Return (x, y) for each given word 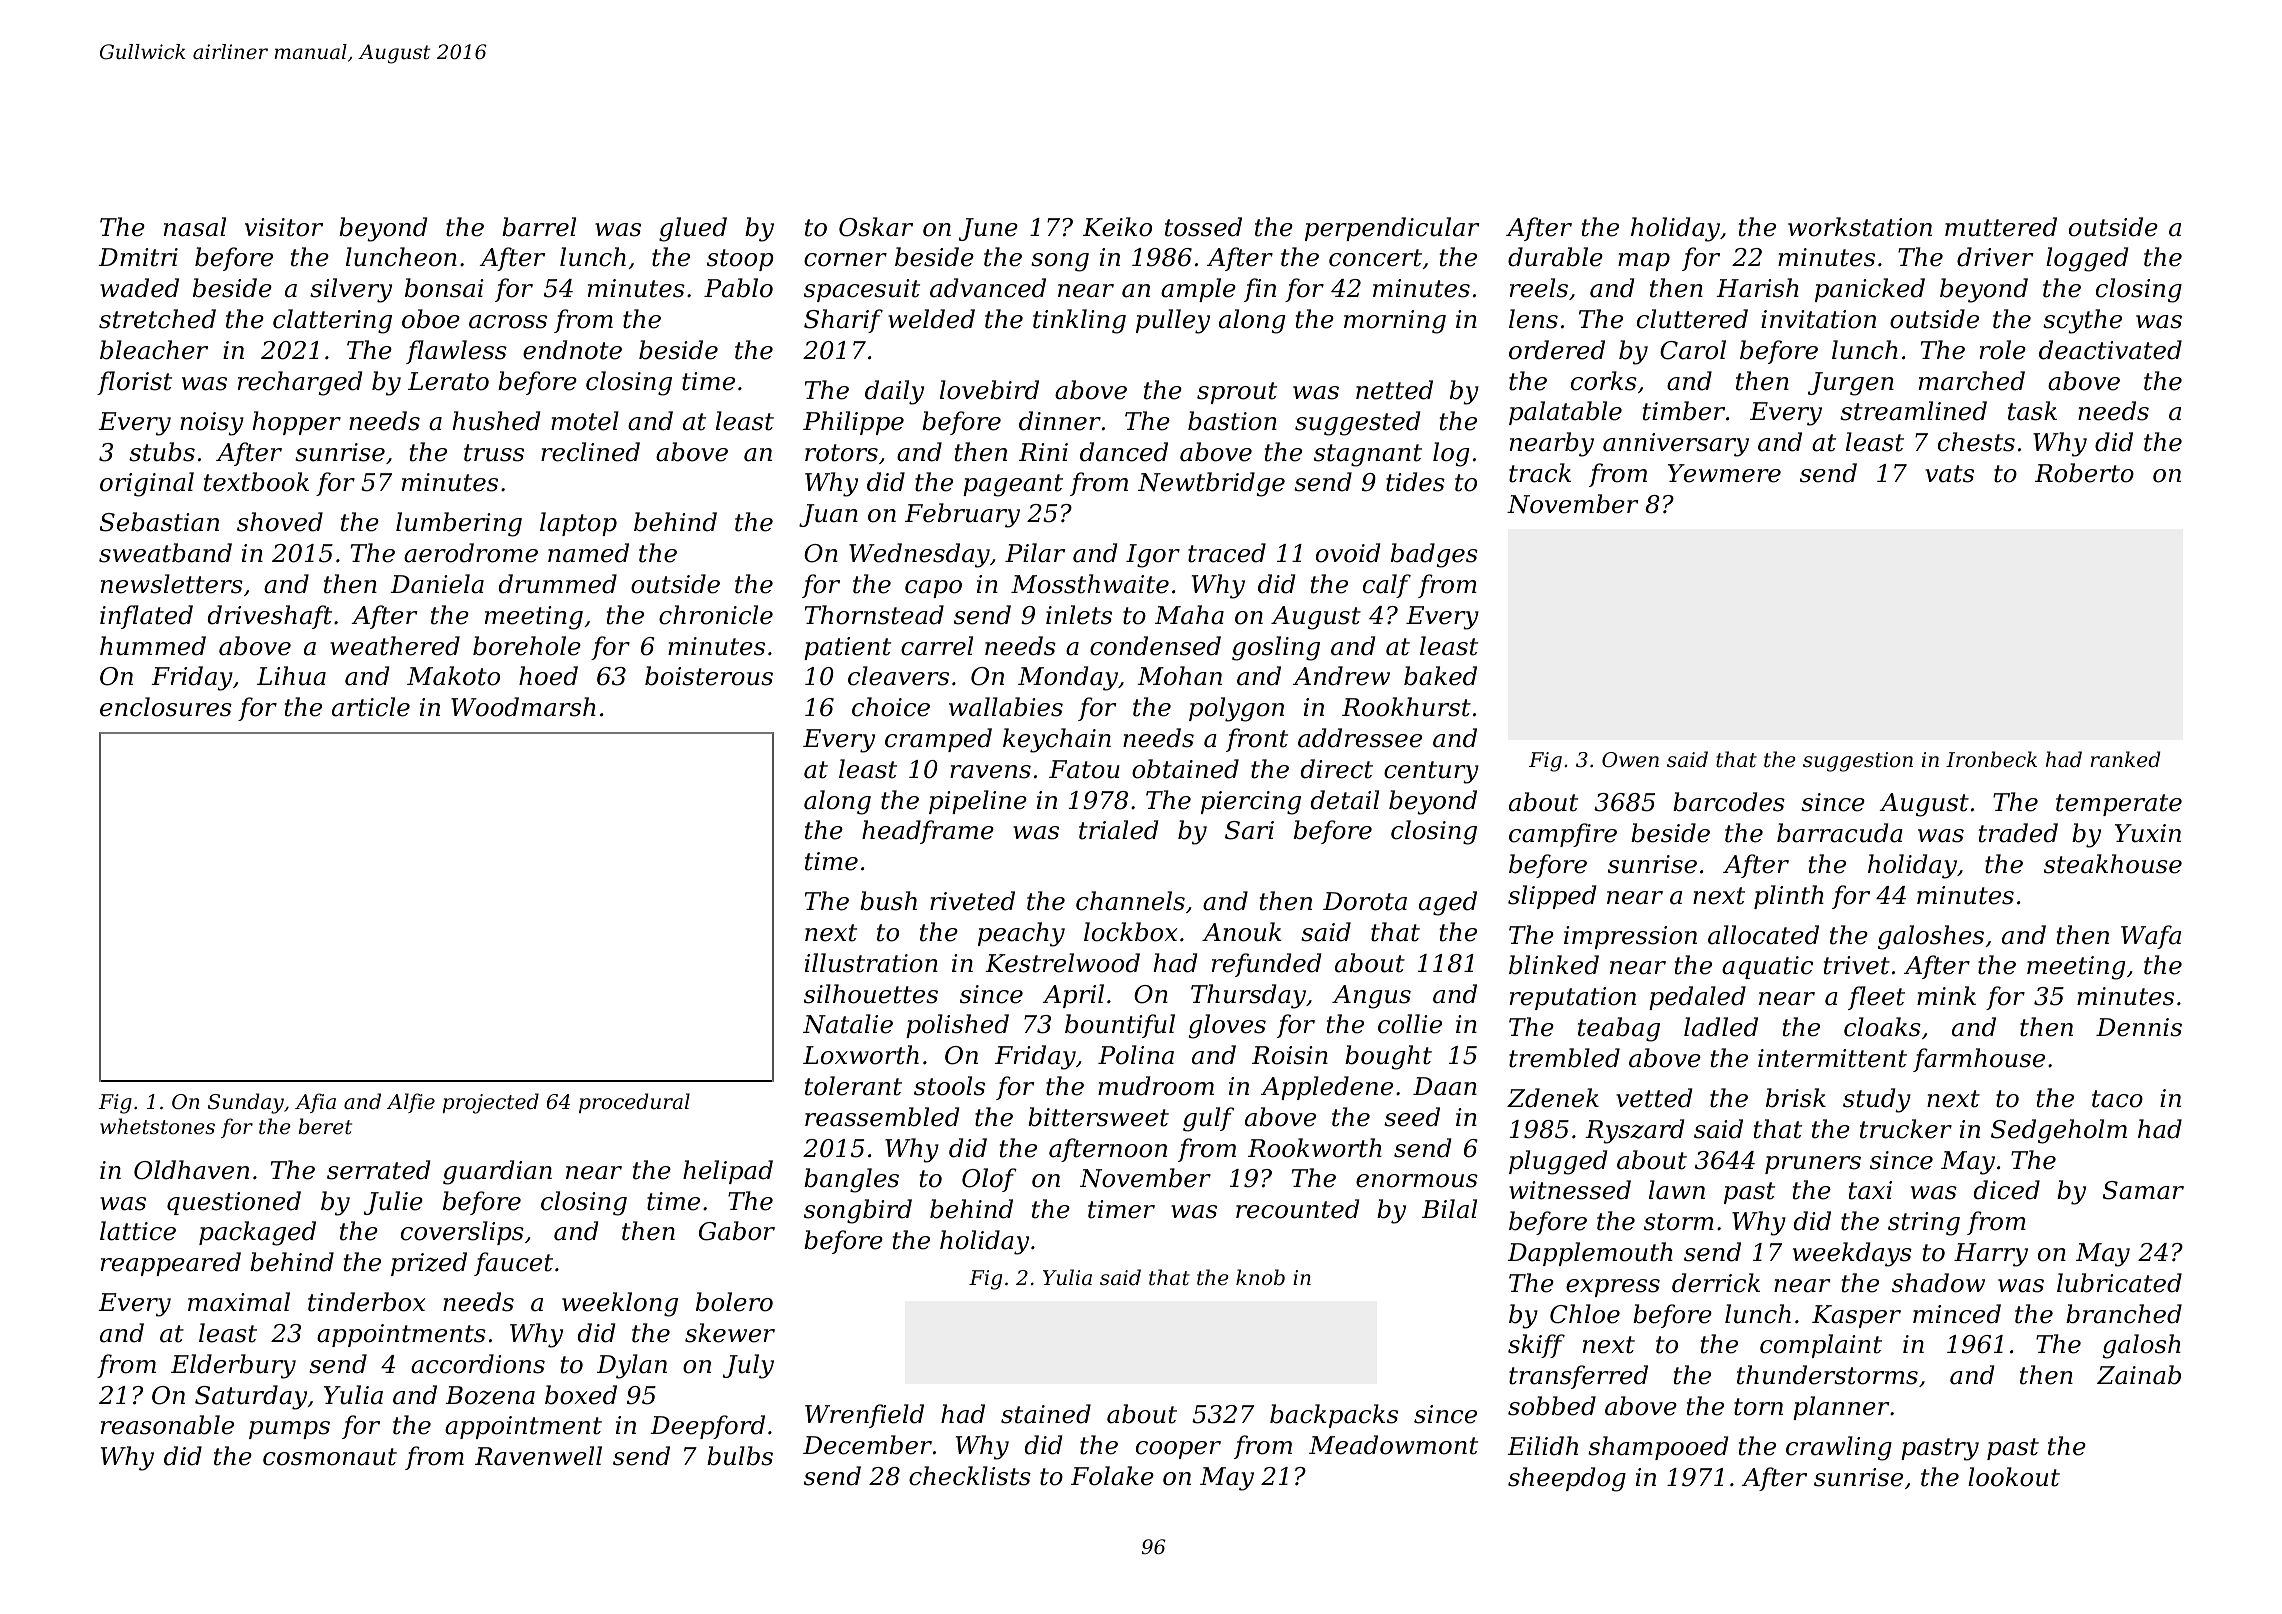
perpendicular (1392, 229)
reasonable (167, 1425)
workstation (1860, 227)
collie (1410, 1024)
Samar (2143, 1190)
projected (491, 1103)
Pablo (738, 288)
